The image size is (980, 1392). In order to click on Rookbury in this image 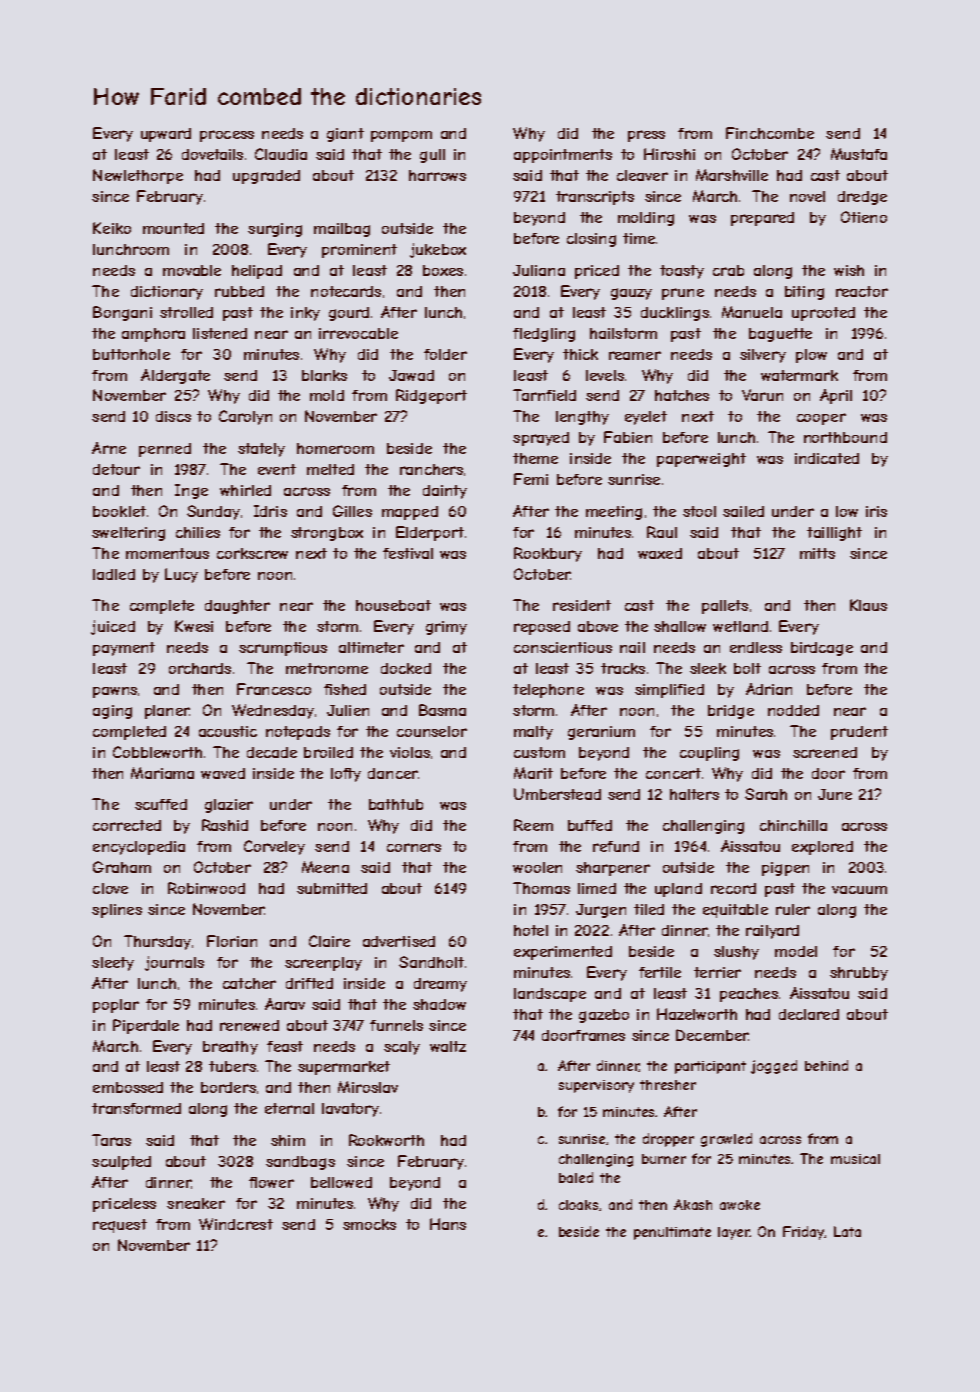, I will do `click(548, 554)`.
